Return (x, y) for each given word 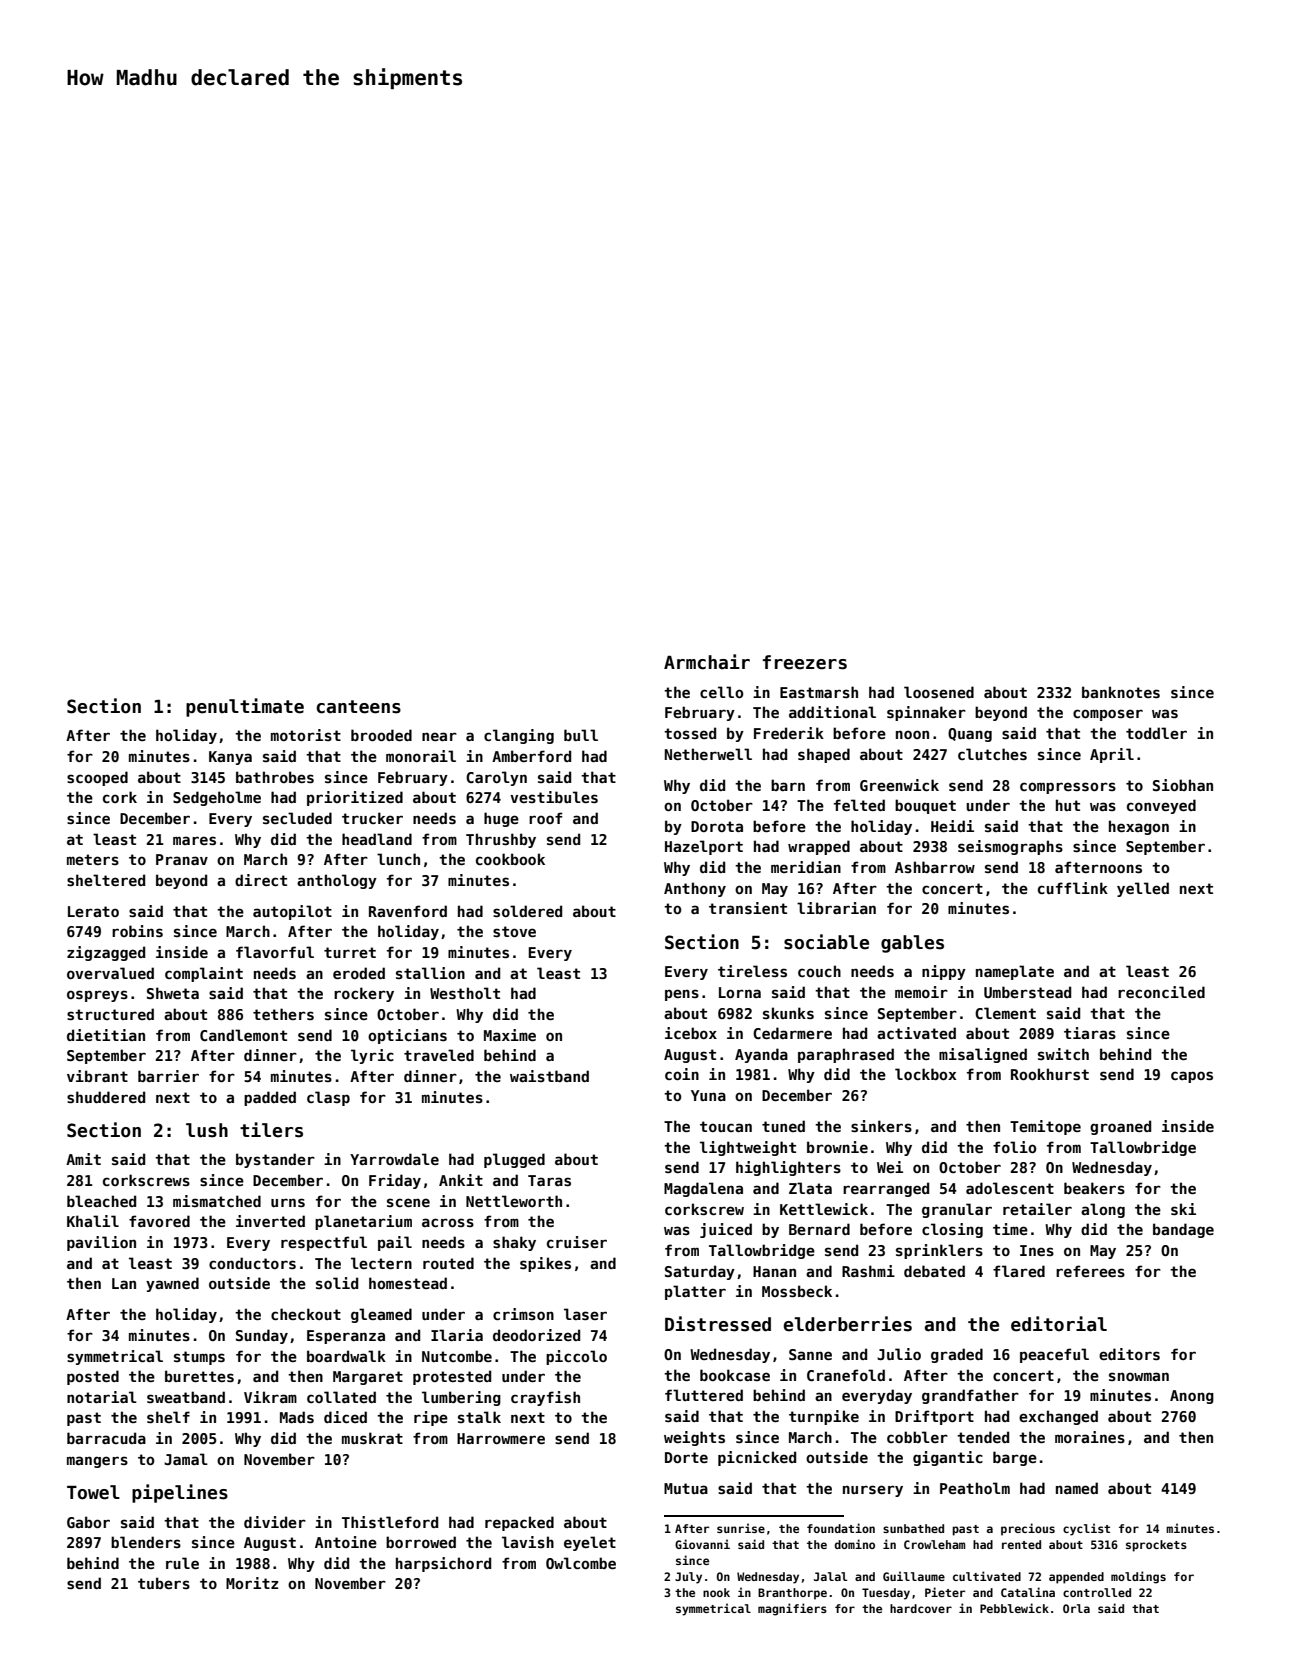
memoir (921, 992)
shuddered (106, 1097)
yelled (1143, 889)
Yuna (708, 1095)
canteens (358, 707)
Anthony (695, 889)
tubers (164, 1583)
